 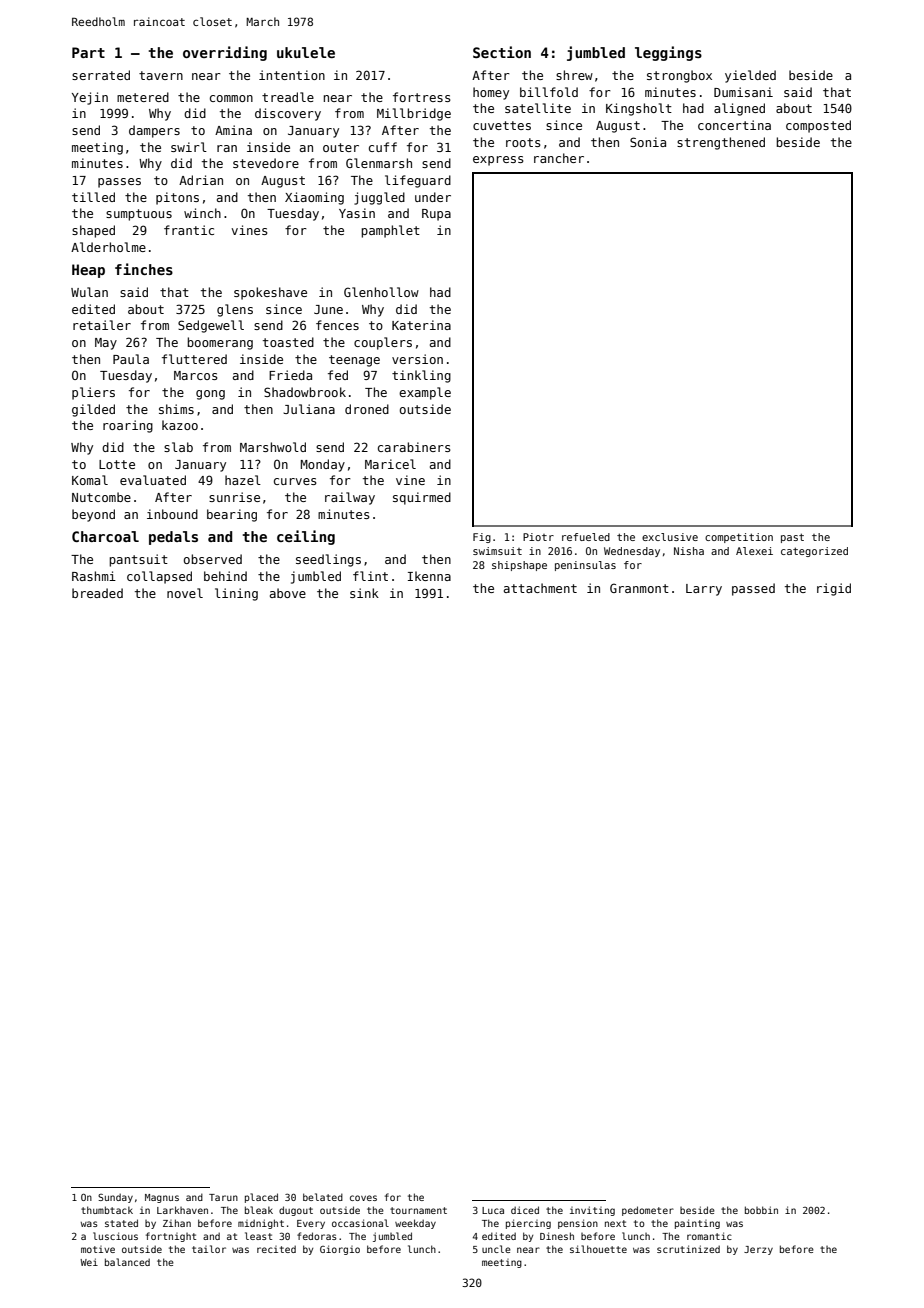 I want to click on attachment, so click(x=540, y=588).
